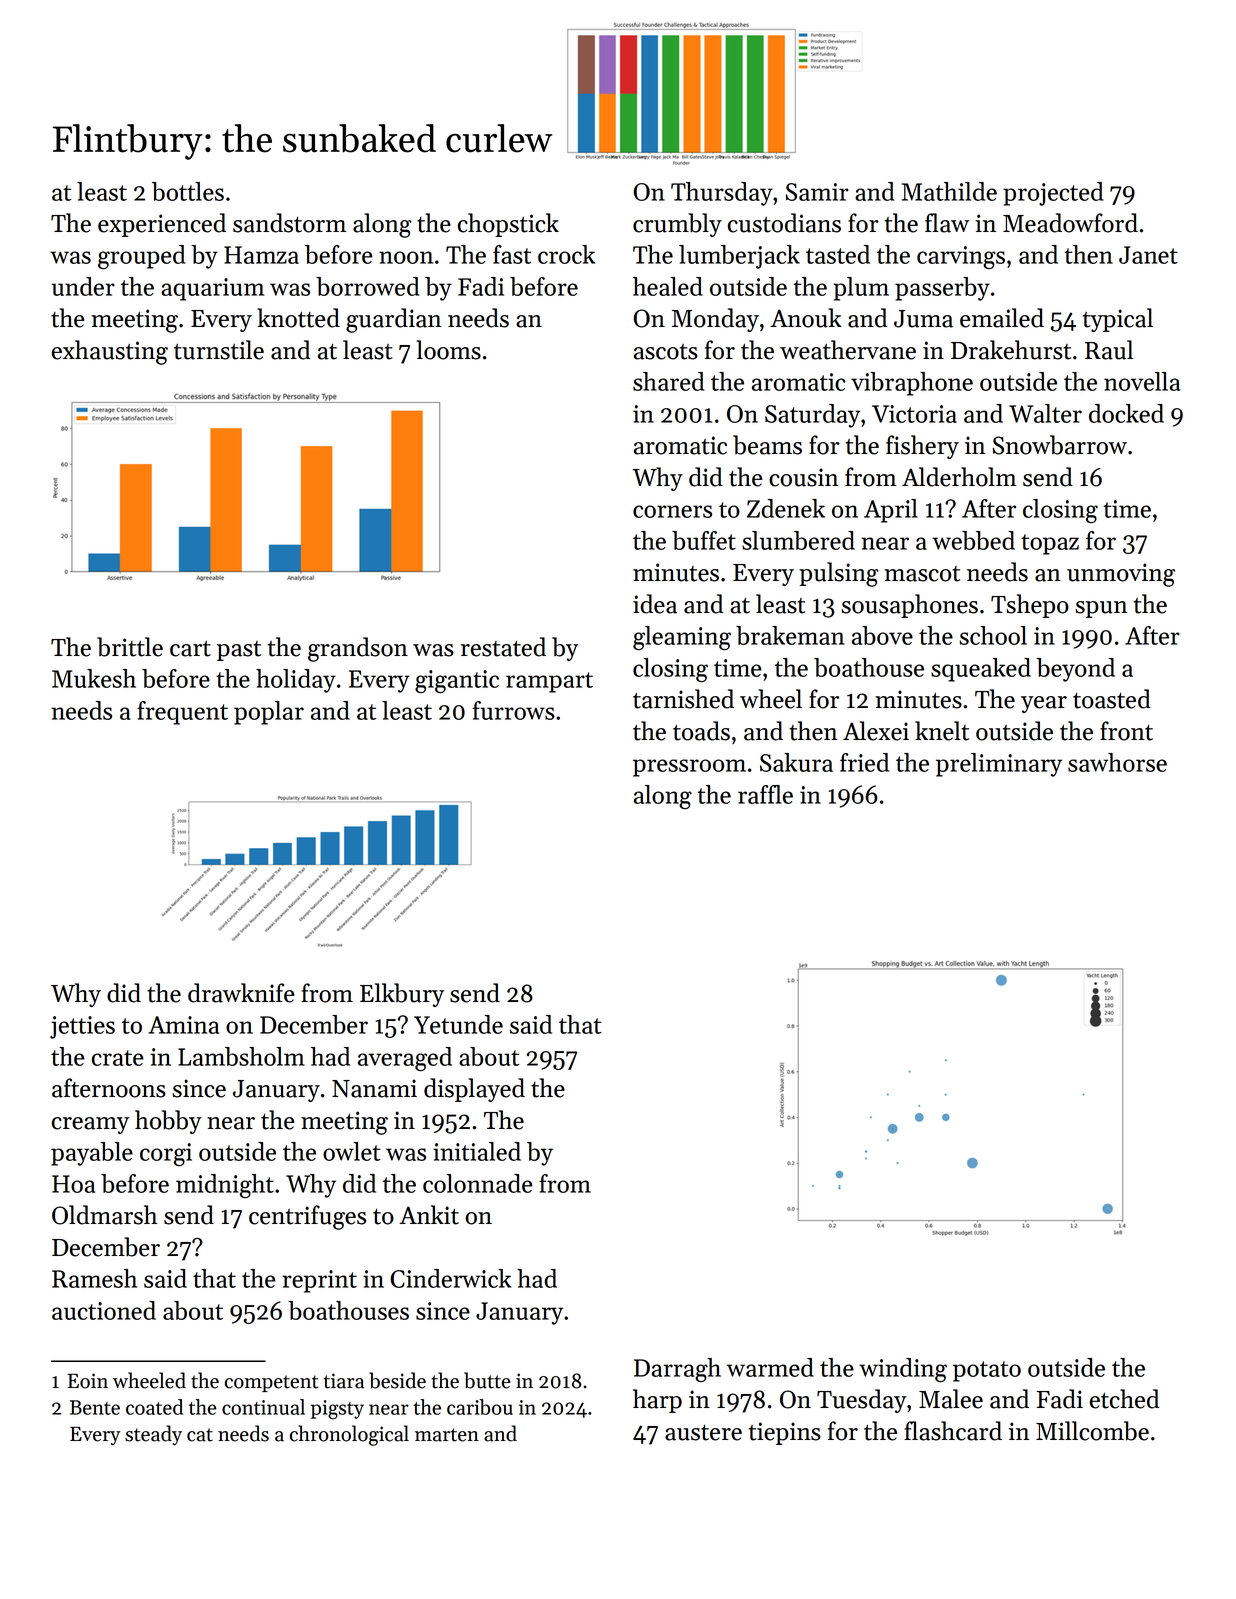  Describe the element at coordinates (110, 352) in the screenshot. I see `exhausting` at that location.
